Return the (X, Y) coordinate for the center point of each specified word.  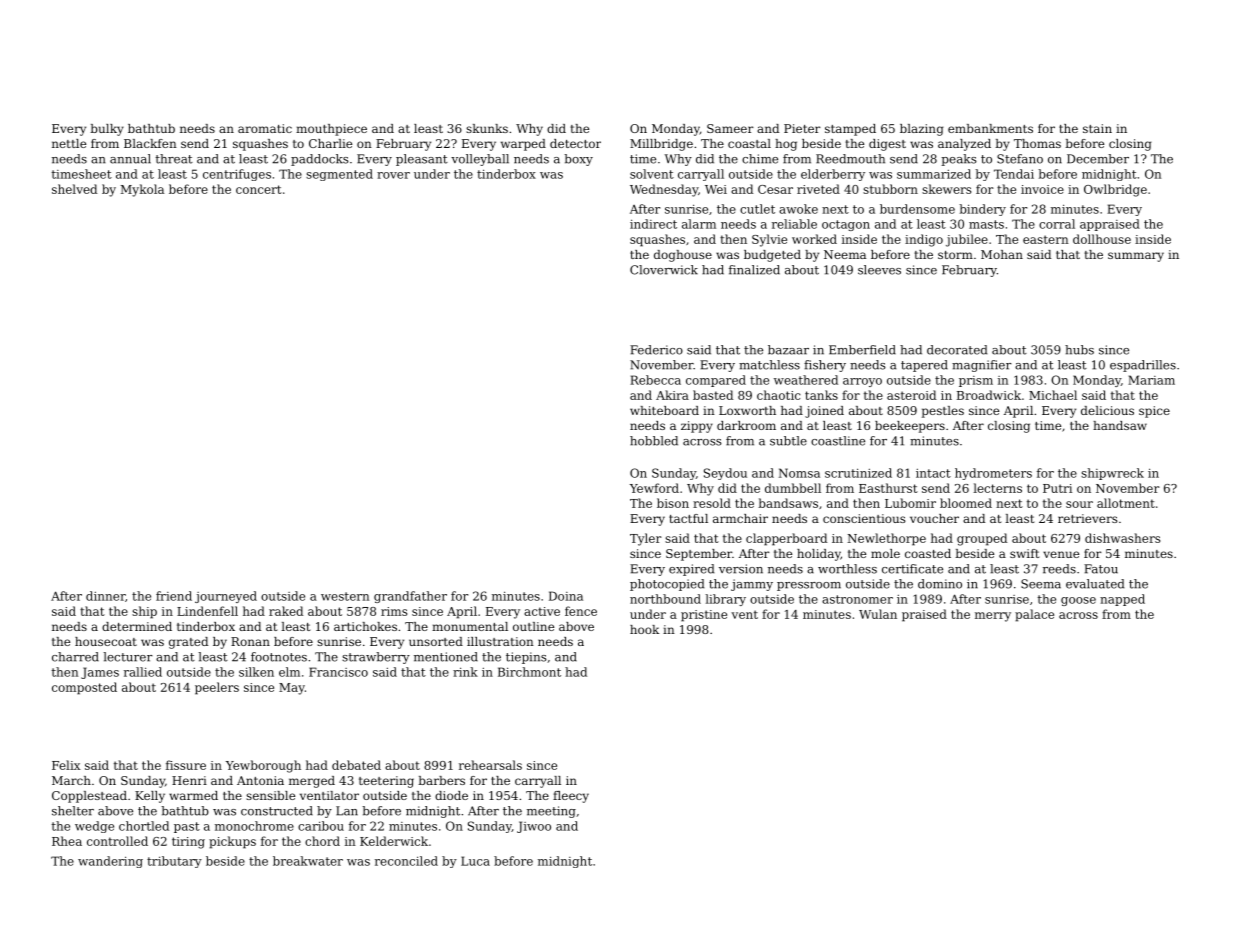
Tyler (646, 539)
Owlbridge (1115, 190)
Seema (1041, 584)
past (187, 827)
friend (174, 596)
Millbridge (661, 145)
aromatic (265, 128)
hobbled (654, 441)
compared (716, 381)
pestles (943, 412)
